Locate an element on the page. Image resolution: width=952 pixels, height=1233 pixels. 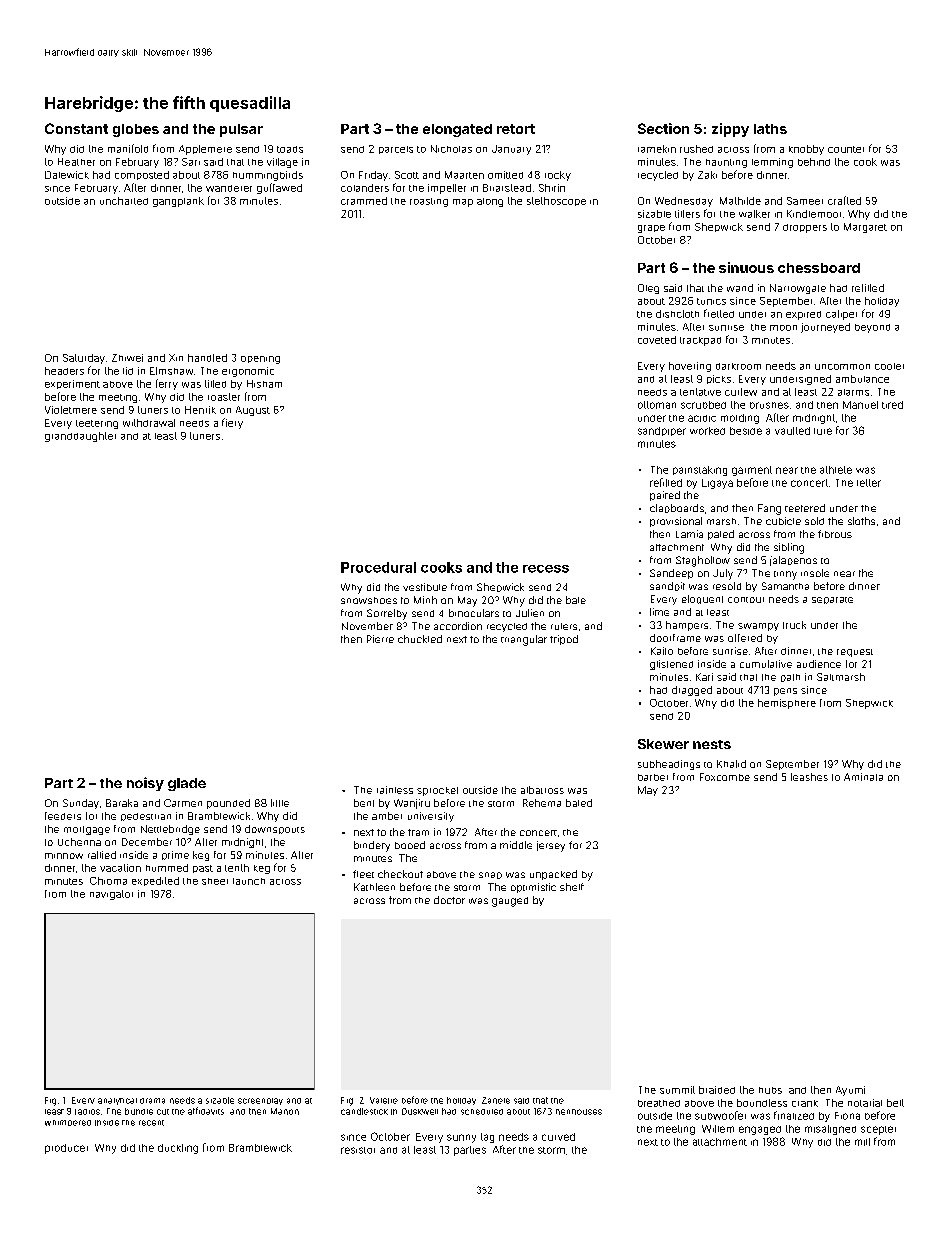
walker is located at coordinates (754, 214).
